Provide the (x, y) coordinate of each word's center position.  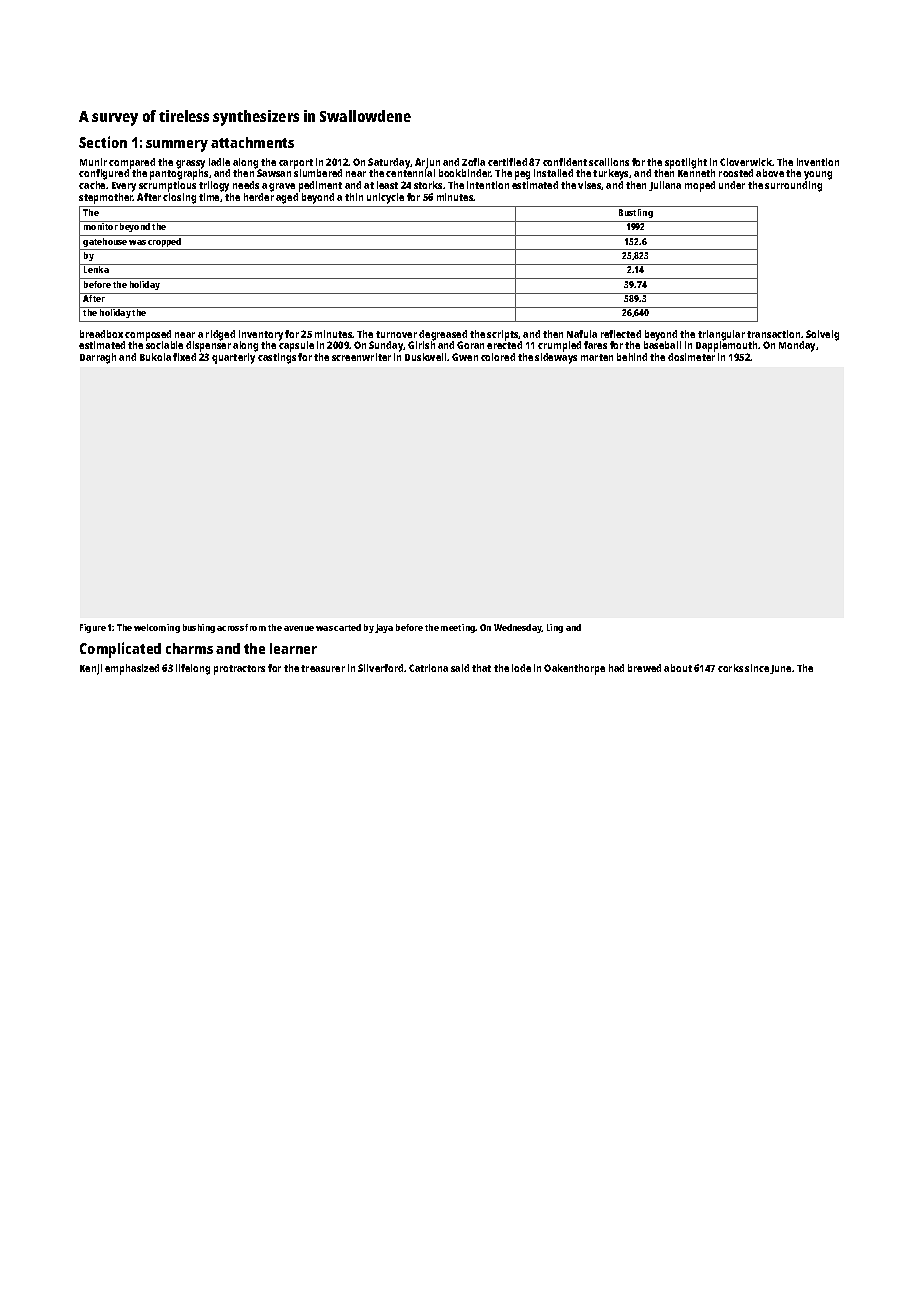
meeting (458, 628)
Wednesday (518, 628)
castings (277, 358)
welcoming (157, 628)
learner (293, 648)
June (780, 669)
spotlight (686, 163)
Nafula (582, 334)
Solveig (822, 335)
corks (730, 668)
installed (553, 173)
